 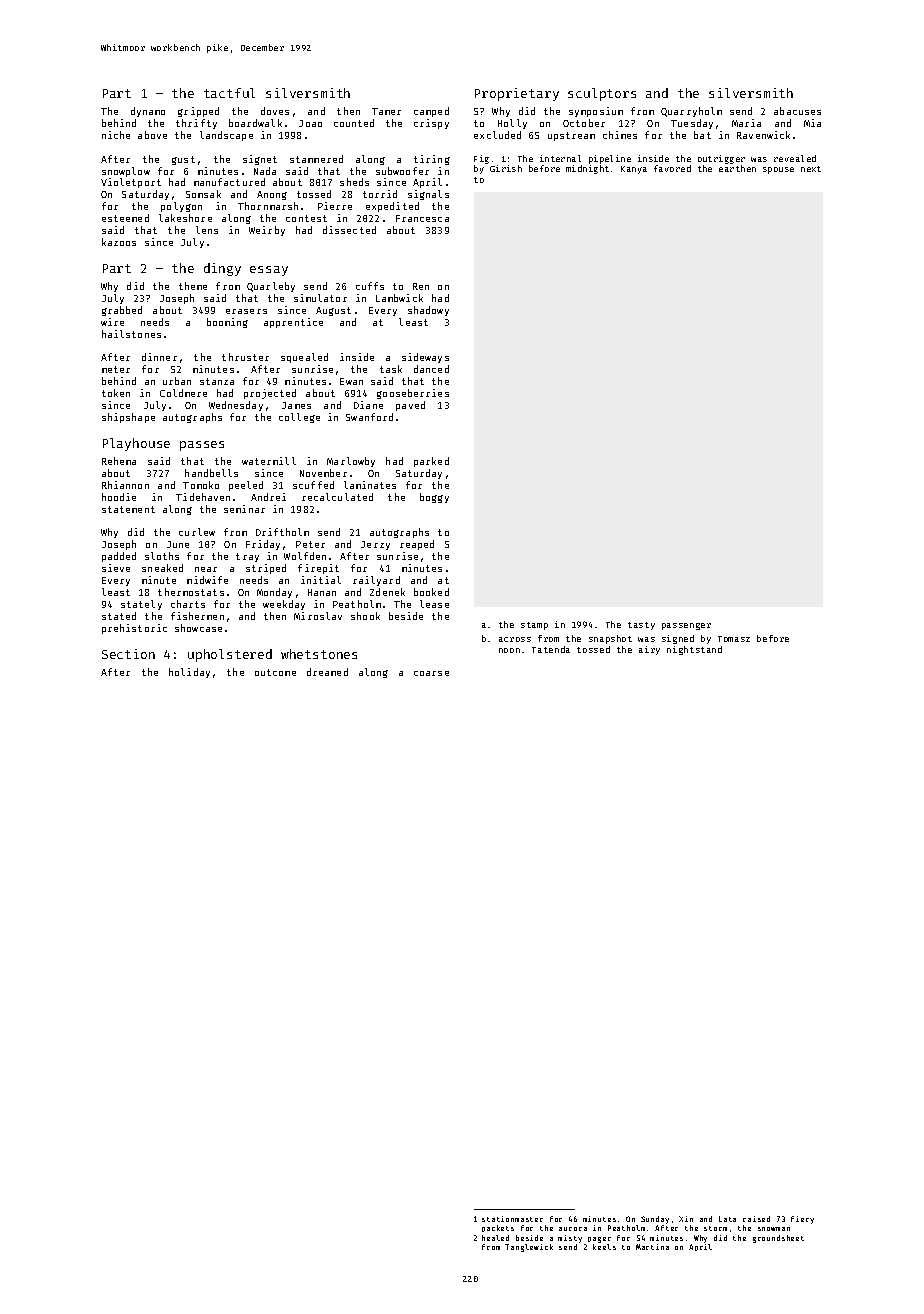 What do you see at coordinates (694, 650) in the screenshot?
I see `nightstand` at bounding box center [694, 650].
